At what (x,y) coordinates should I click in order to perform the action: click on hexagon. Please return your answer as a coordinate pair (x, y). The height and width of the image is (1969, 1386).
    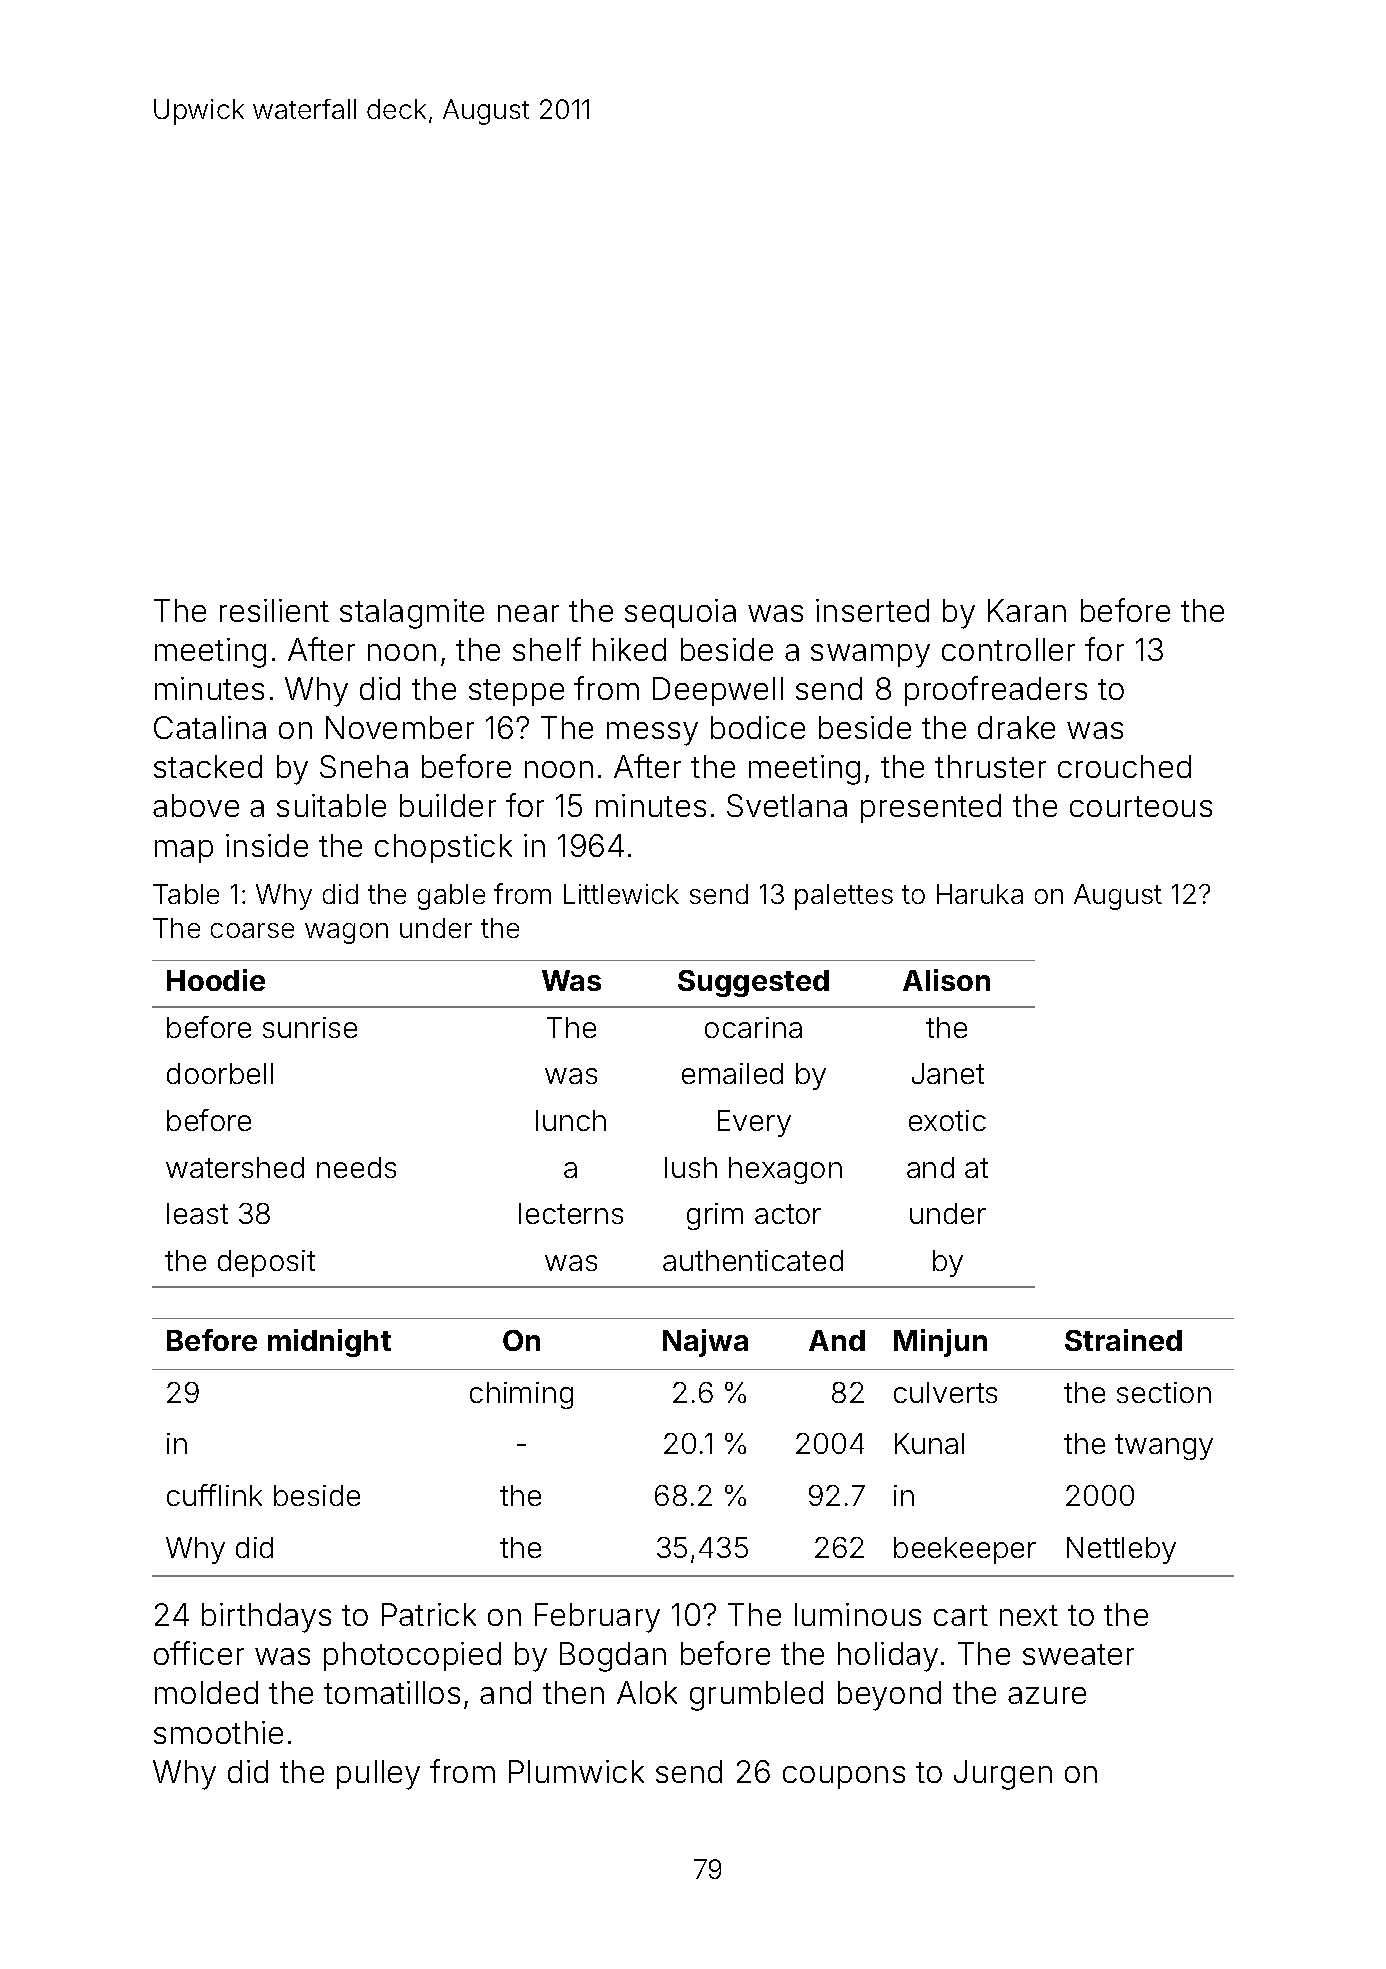
    Looking at the image, I should click on (785, 1170).
